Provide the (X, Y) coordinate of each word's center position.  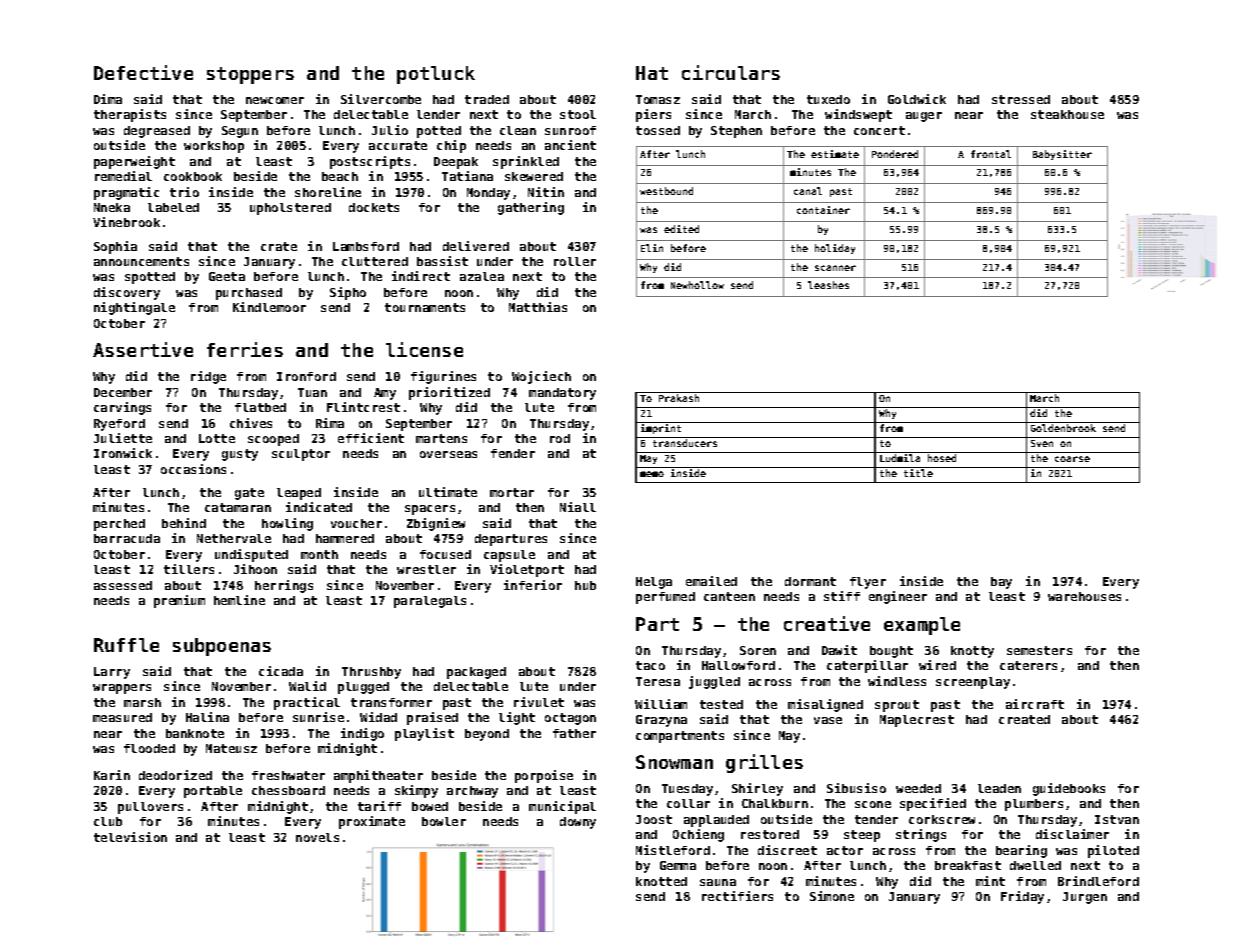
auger (924, 117)
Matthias (538, 307)
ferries (245, 349)
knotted (661, 881)
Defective (143, 72)
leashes (828, 285)
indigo (362, 734)
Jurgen (1085, 898)
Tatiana (467, 176)
